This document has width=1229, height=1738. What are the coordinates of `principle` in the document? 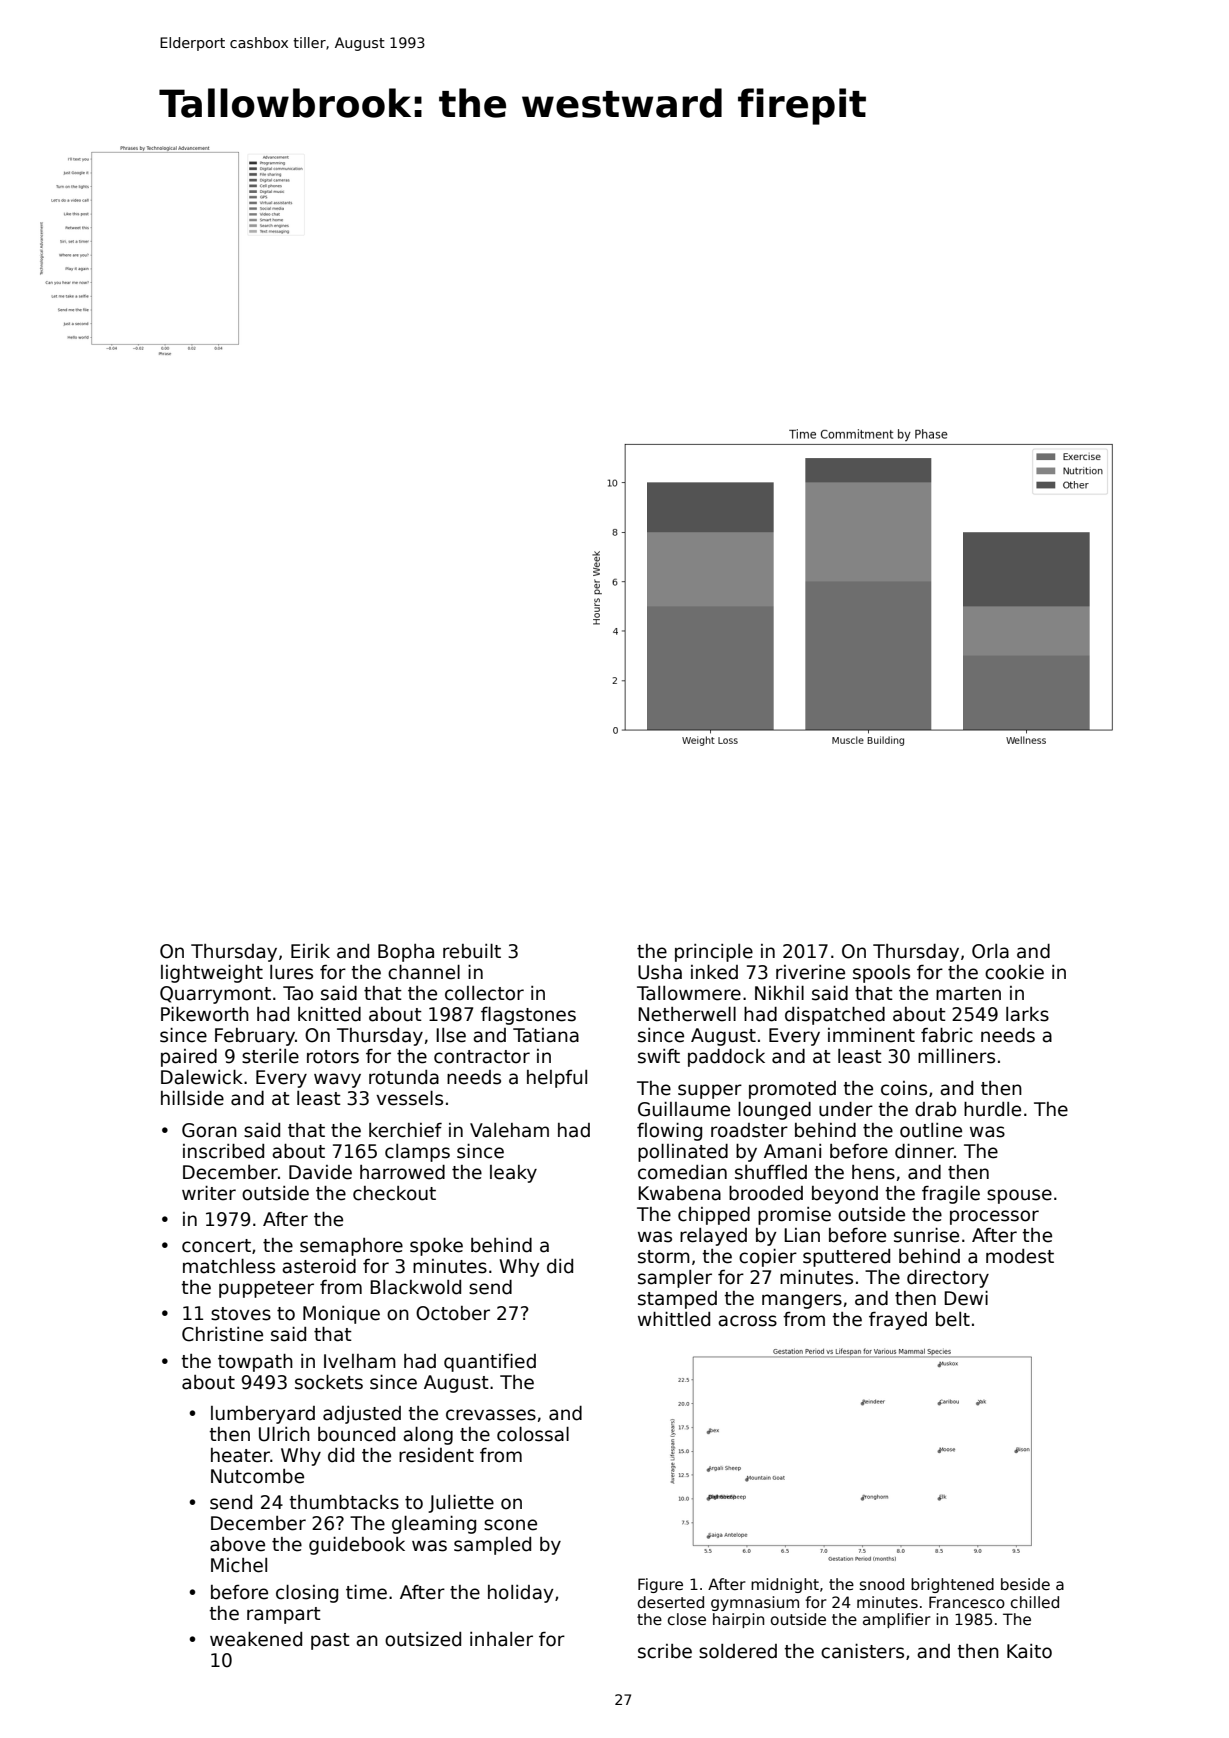 It's located at (714, 953).
